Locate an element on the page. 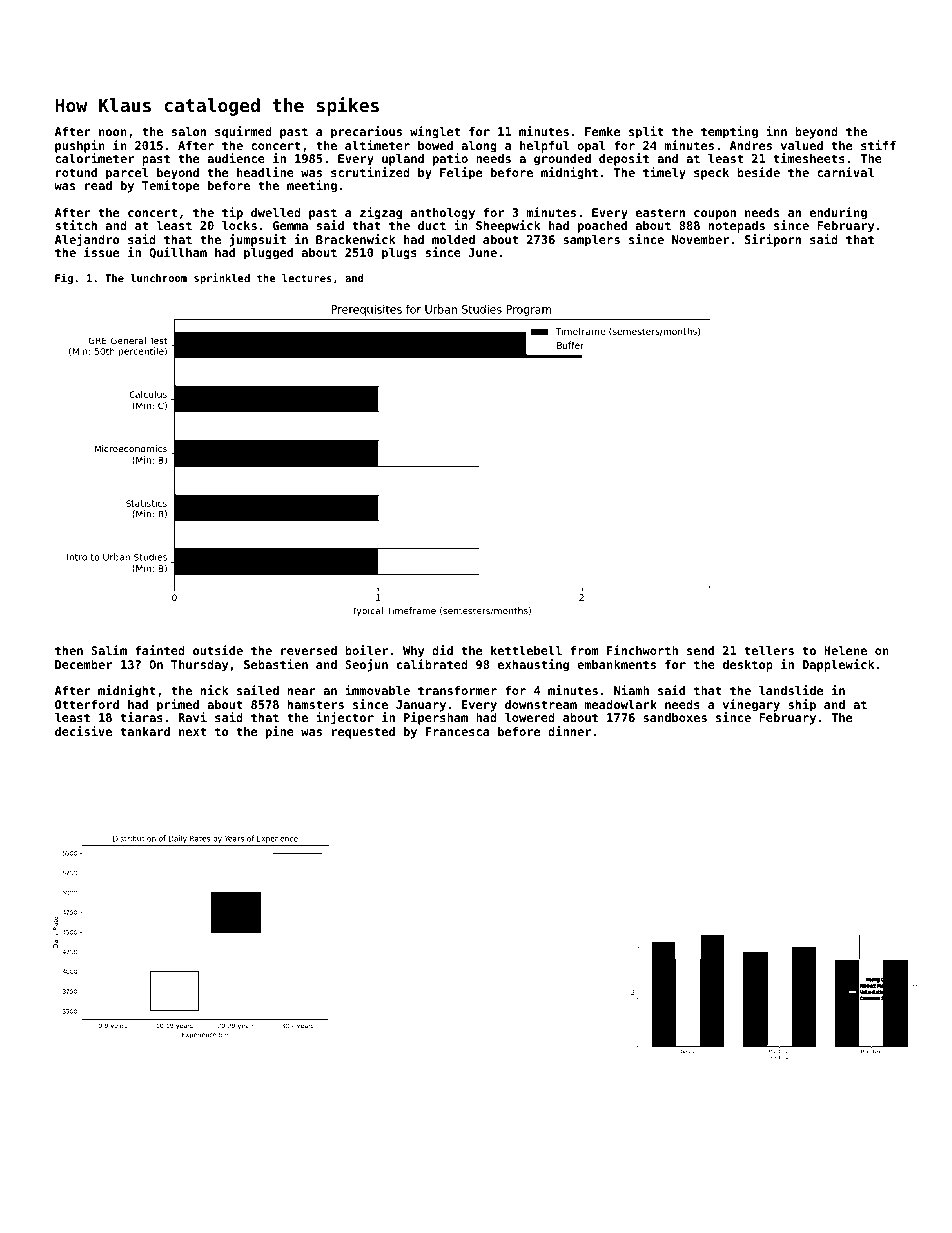 This document has width=952, height=1233. tellers is located at coordinates (769, 650).
